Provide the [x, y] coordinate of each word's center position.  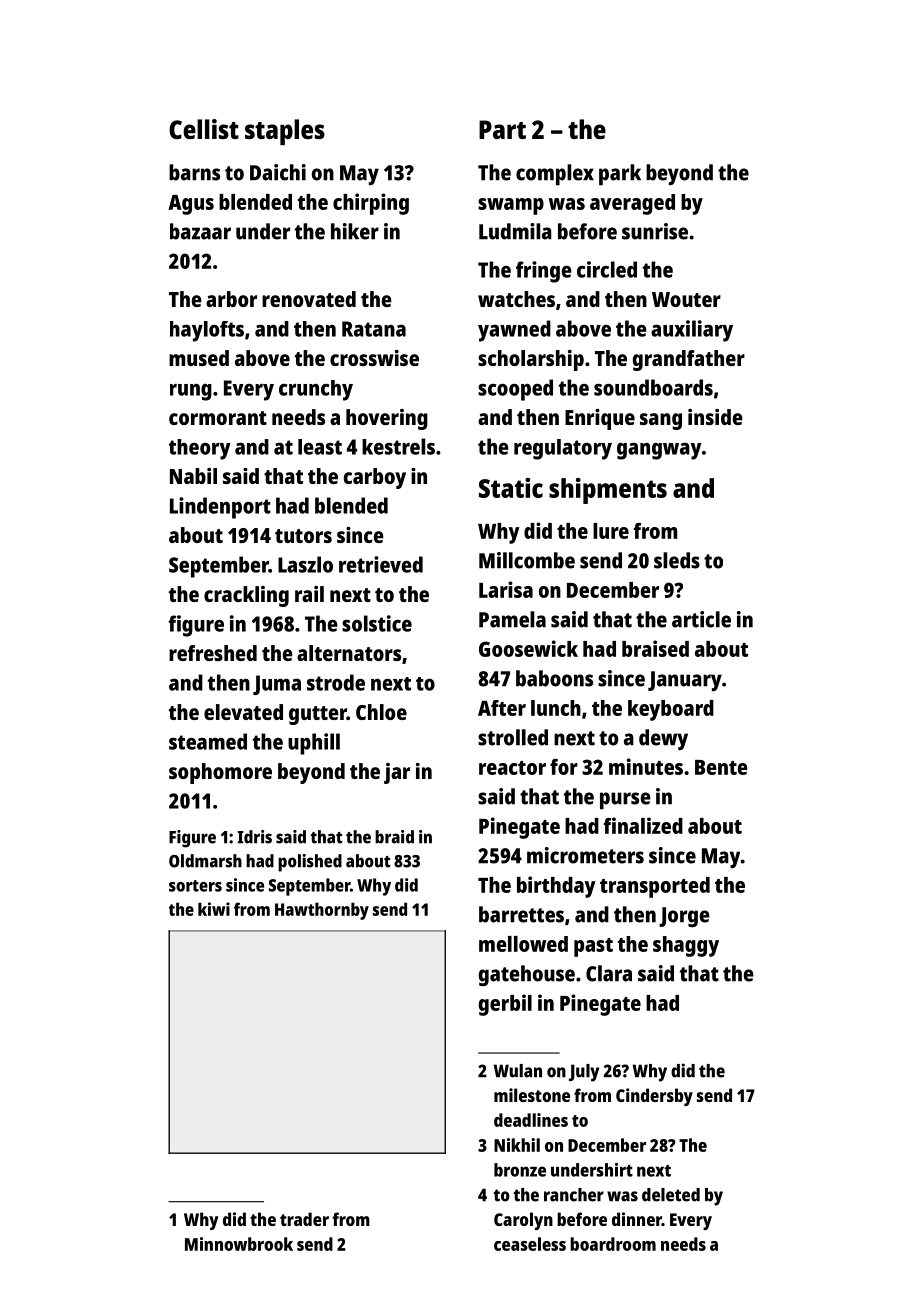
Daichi [278, 172]
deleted [671, 1195]
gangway [659, 451]
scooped [515, 390]
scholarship [531, 360]
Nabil [193, 476]
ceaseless [530, 1244]
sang [661, 421]
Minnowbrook [239, 1244]
